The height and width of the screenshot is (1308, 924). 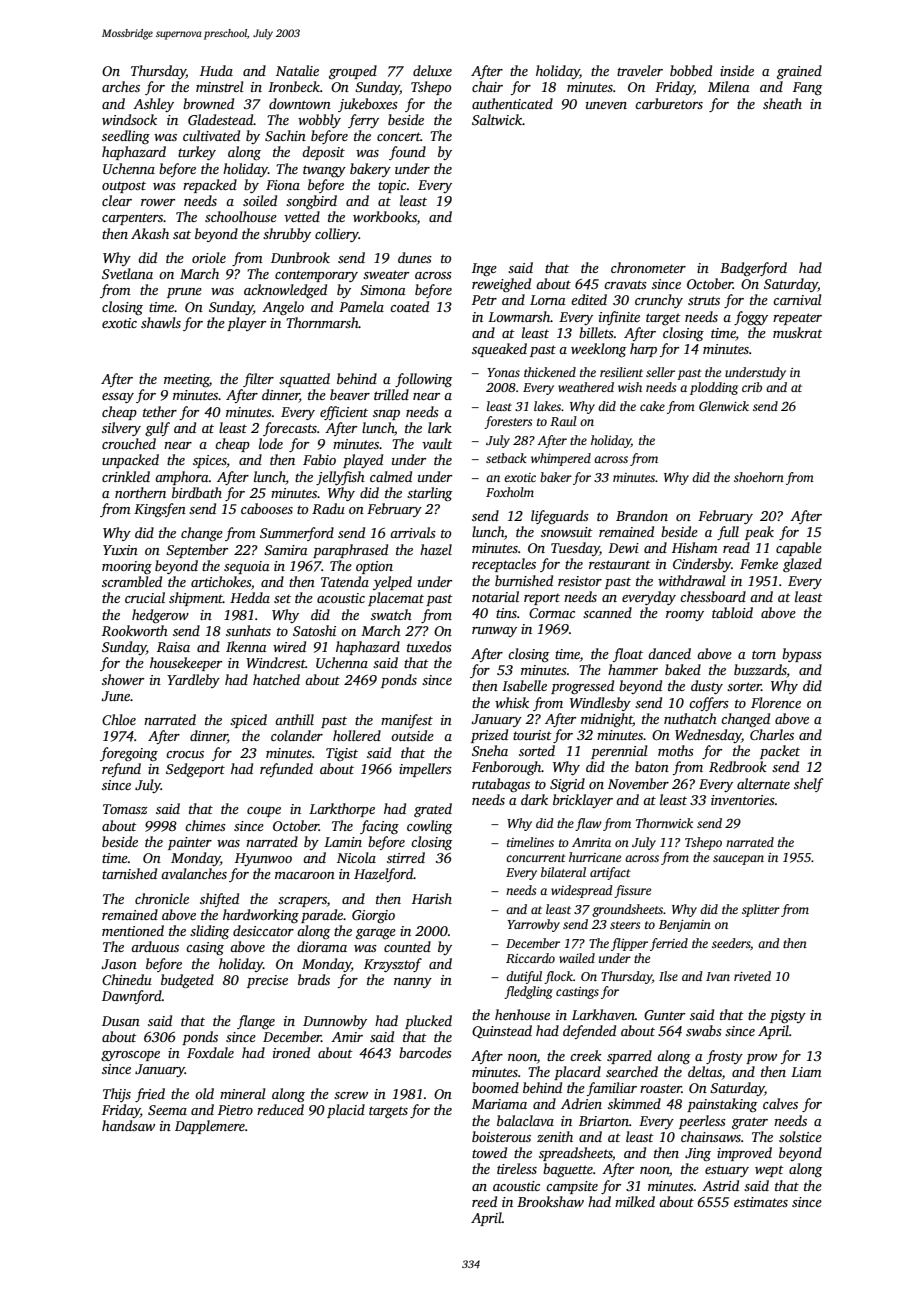 I want to click on meeting, so click(x=186, y=380).
